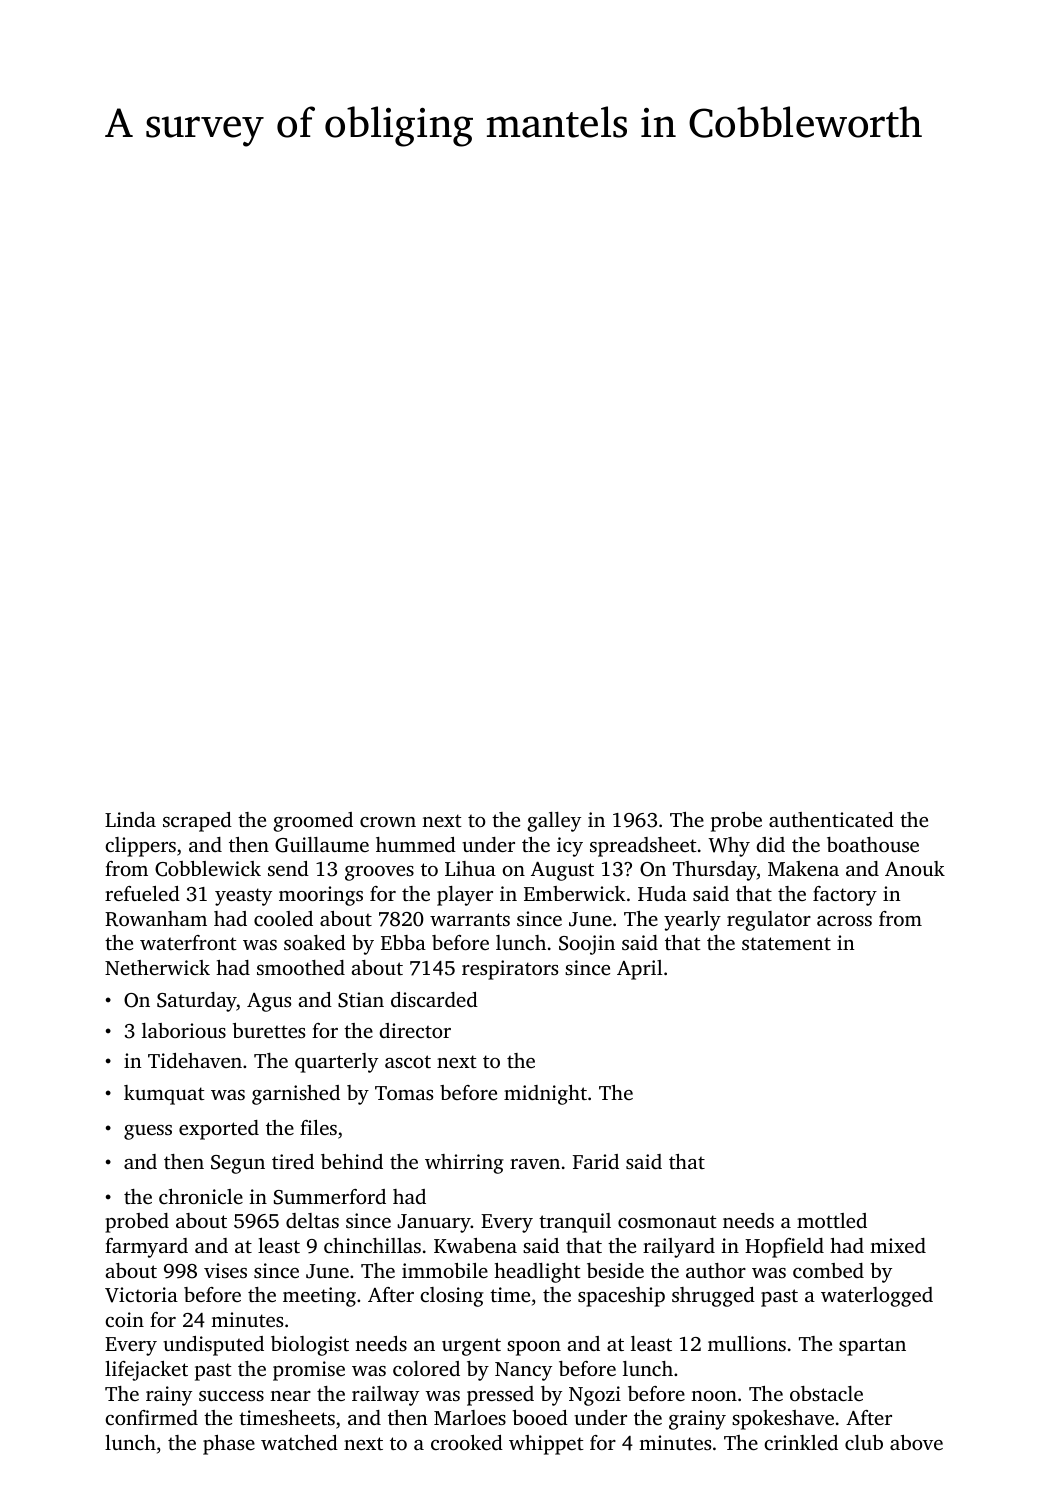  Describe the element at coordinates (201, 1196) in the screenshot. I see `chronicle` at that location.
